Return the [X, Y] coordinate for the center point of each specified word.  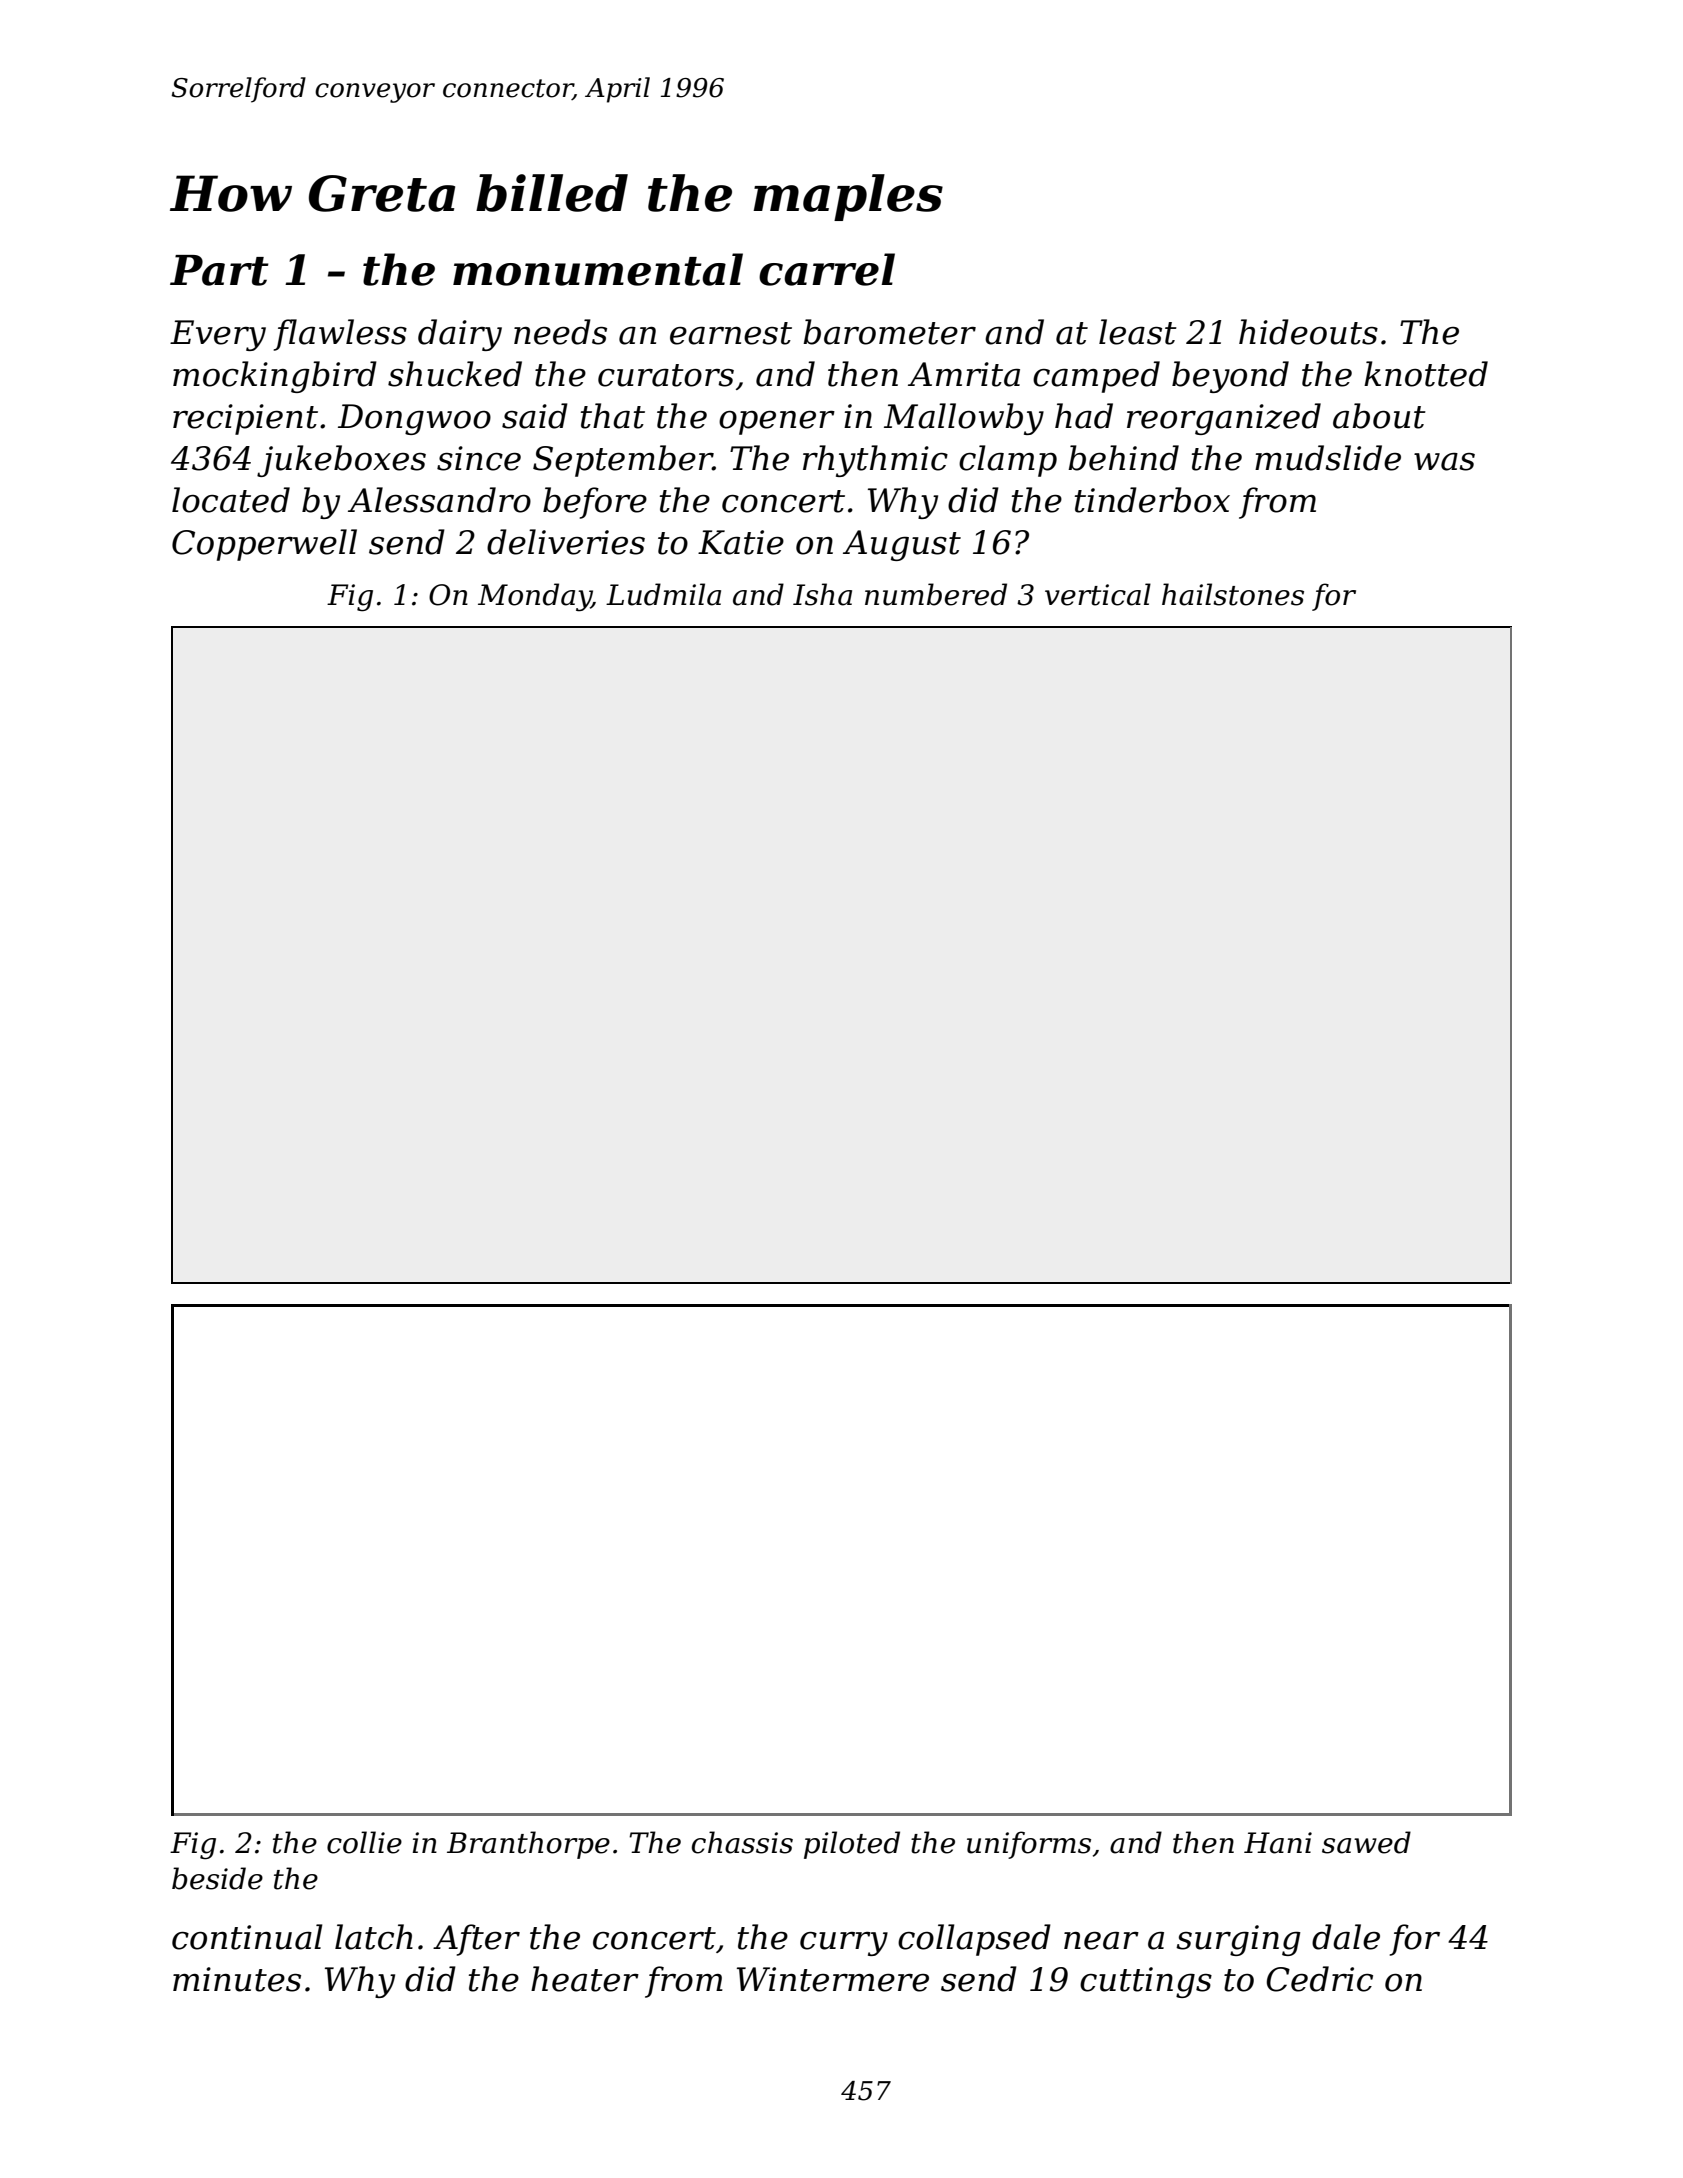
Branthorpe [528, 1845]
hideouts [1308, 332]
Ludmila [663, 594]
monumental [598, 269]
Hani [1278, 1843]
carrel [827, 269]
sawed [1366, 1842]
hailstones [1233, 594]
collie [364, 1842]
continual [247, 1937]
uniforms [1029, 1845]
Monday [535, 597]
